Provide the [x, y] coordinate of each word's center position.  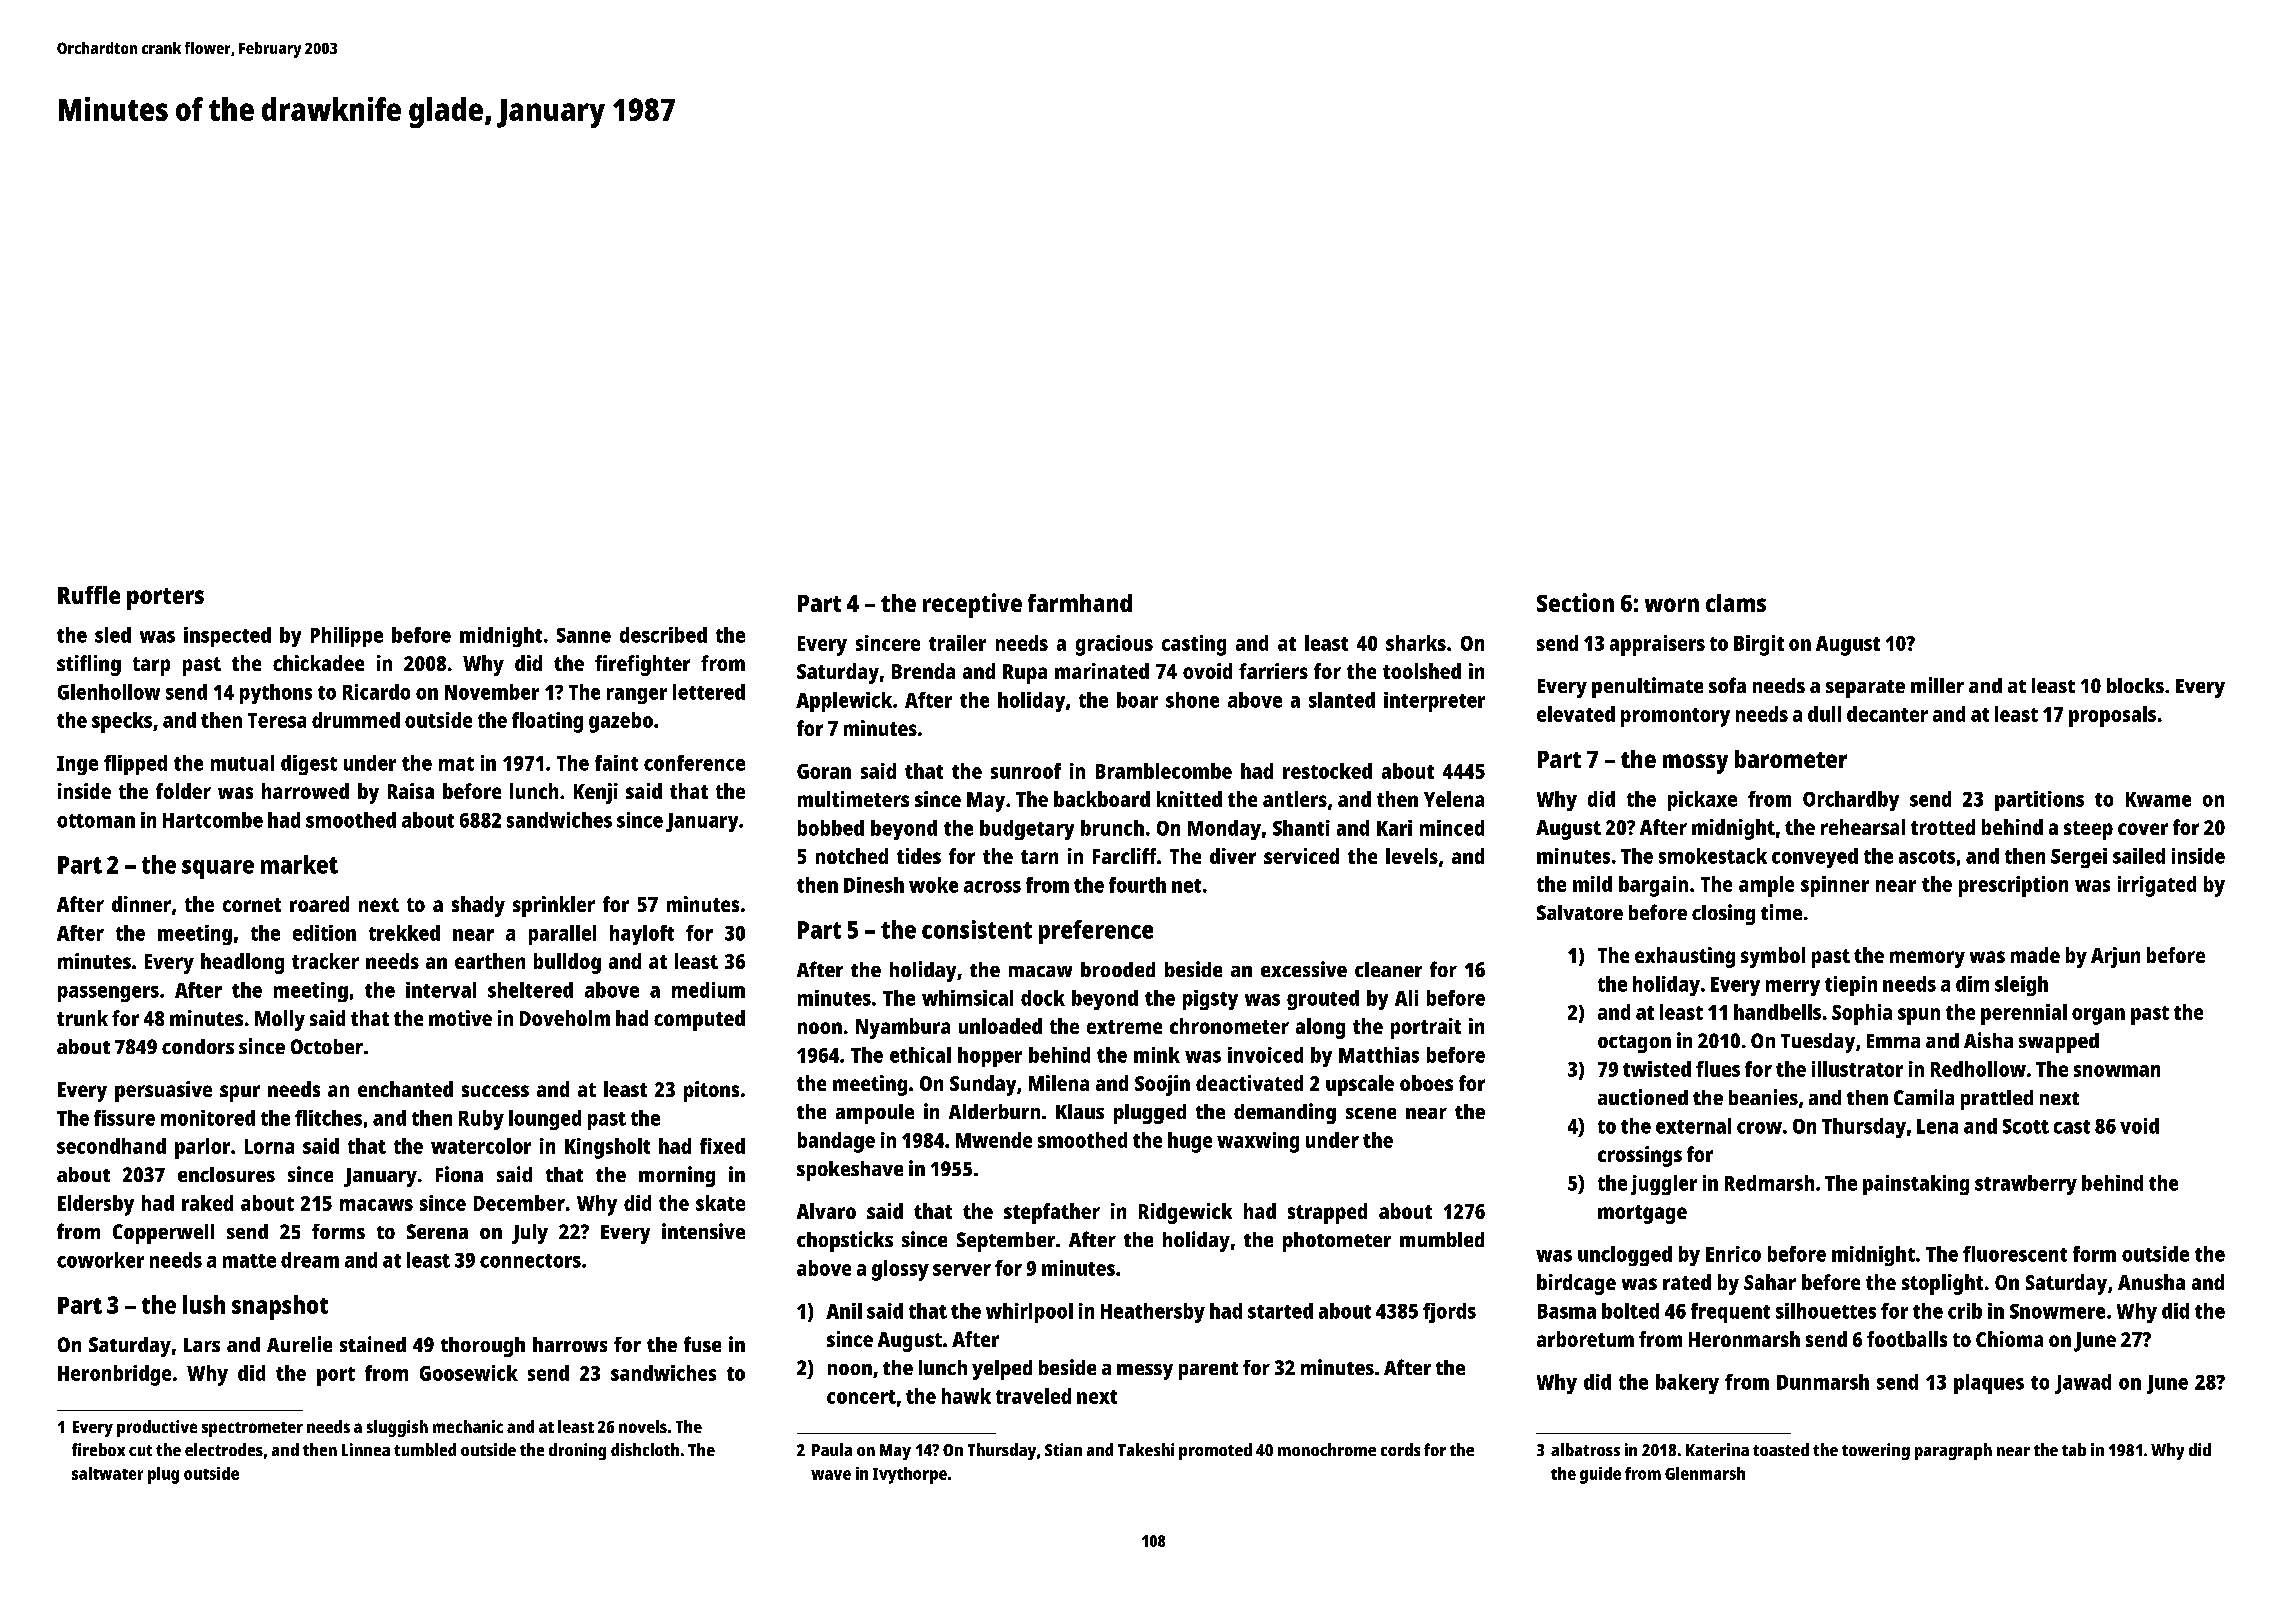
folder [183, 791]
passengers [108, 994]
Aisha [1988, 1040]
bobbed [831, 828]
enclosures [226, 1174]
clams [1736, 603]
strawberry [2026, 1185]
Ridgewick [1185, 1213]
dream [310, 1260]
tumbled [425, 1449]
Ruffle [89, 595]
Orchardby [1851, 801]
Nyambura [903, 1028]
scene [1371, 1113]
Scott [2026, 1126]
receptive [972, 605]
